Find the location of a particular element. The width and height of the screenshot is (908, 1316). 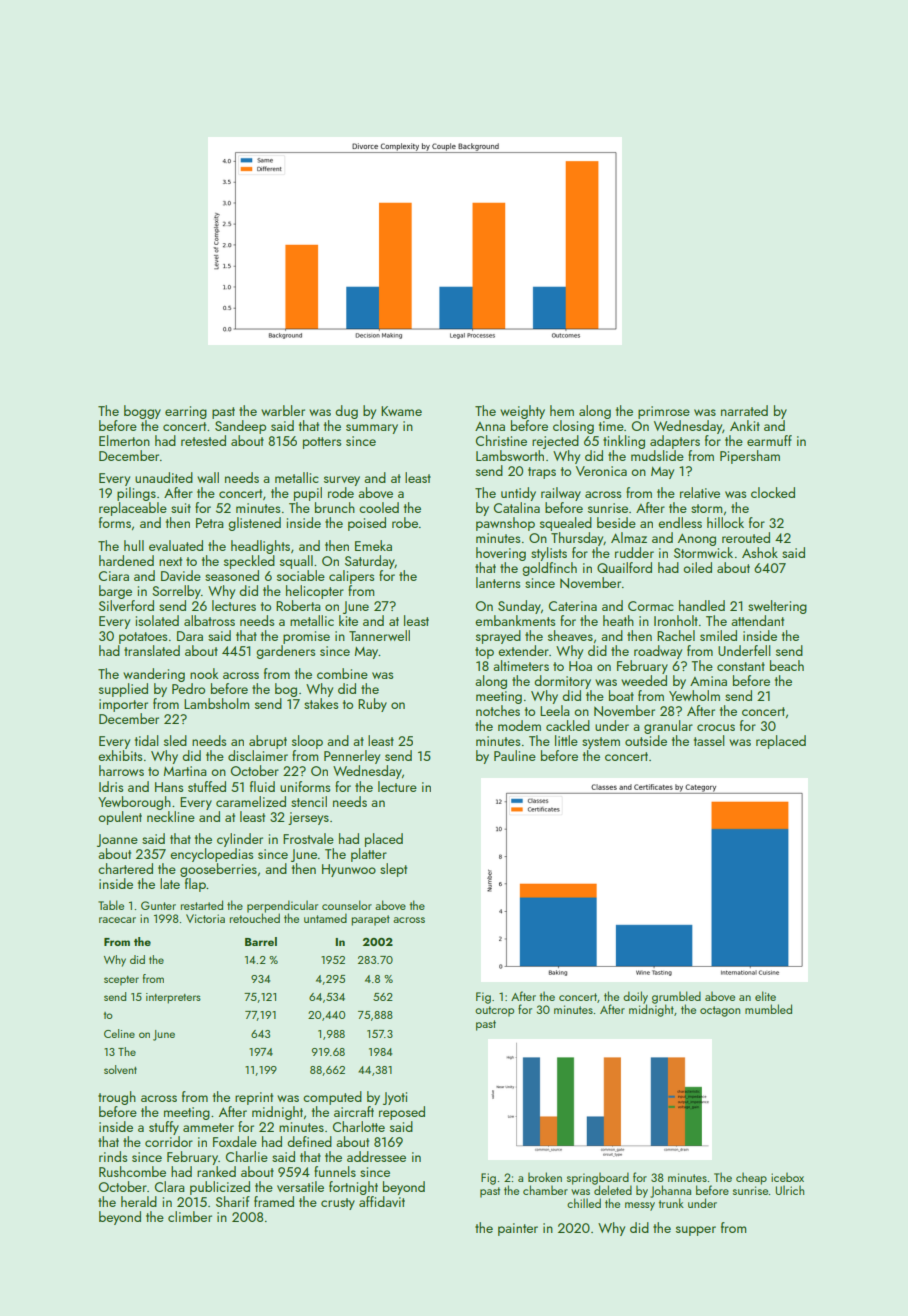

Ulrich is located at coordinates (790, 1190).
